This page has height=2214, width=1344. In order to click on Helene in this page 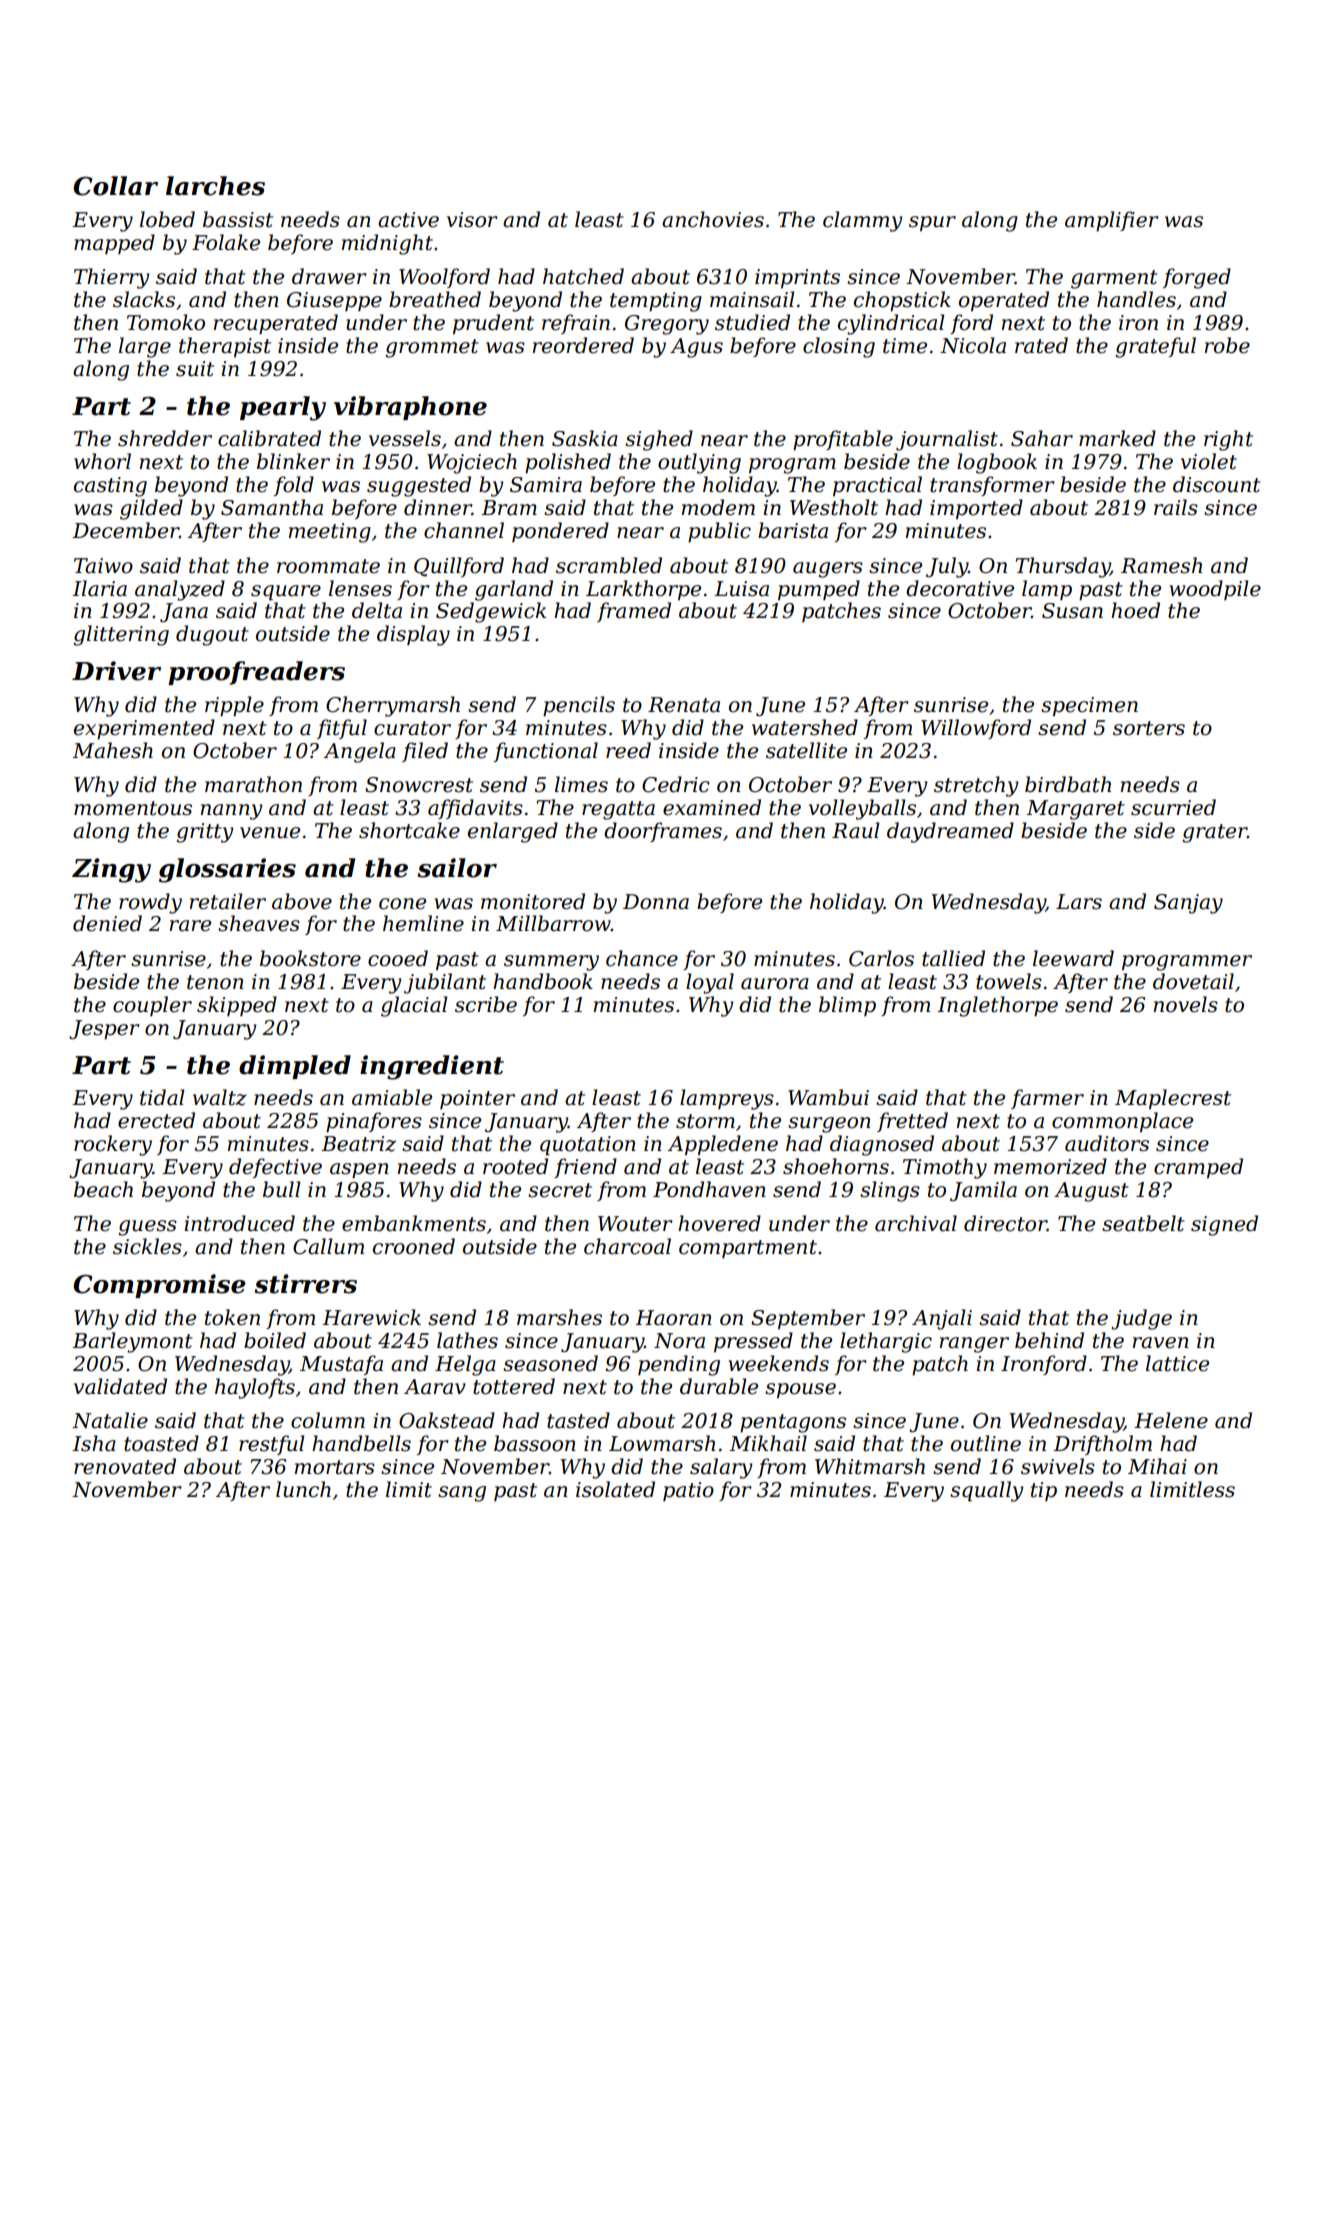, I will do `click(1171, 1420)`.
